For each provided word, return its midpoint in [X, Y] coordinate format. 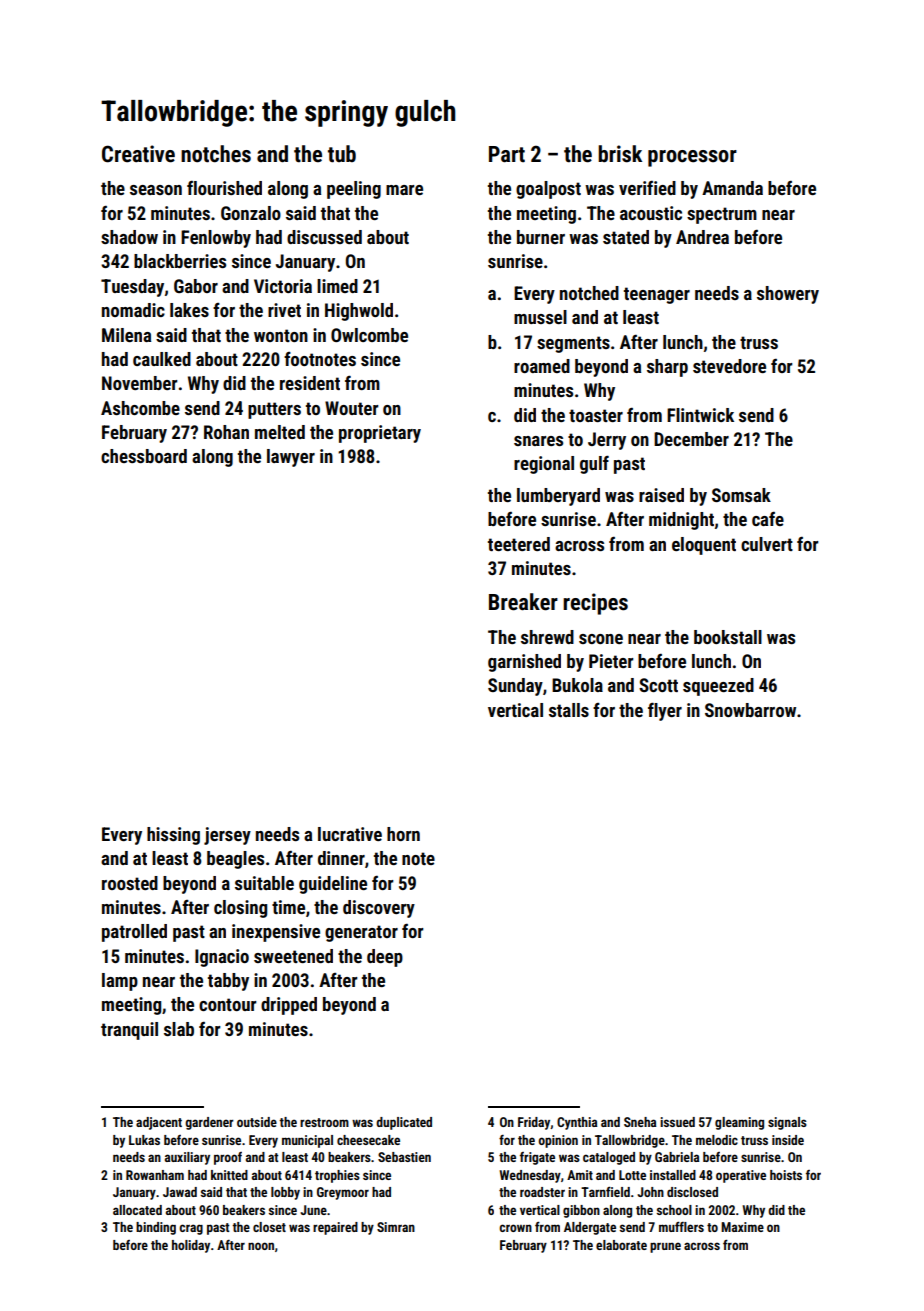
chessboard [144, 456]
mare [404, 190]
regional [544, 465]
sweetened [293, 956]
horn [403, 834]
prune [665, 1247]
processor [692, 158]
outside [257, 1122]
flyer [665, 711]
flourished [224, 188]
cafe [768, 519]
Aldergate [590, 1228]
